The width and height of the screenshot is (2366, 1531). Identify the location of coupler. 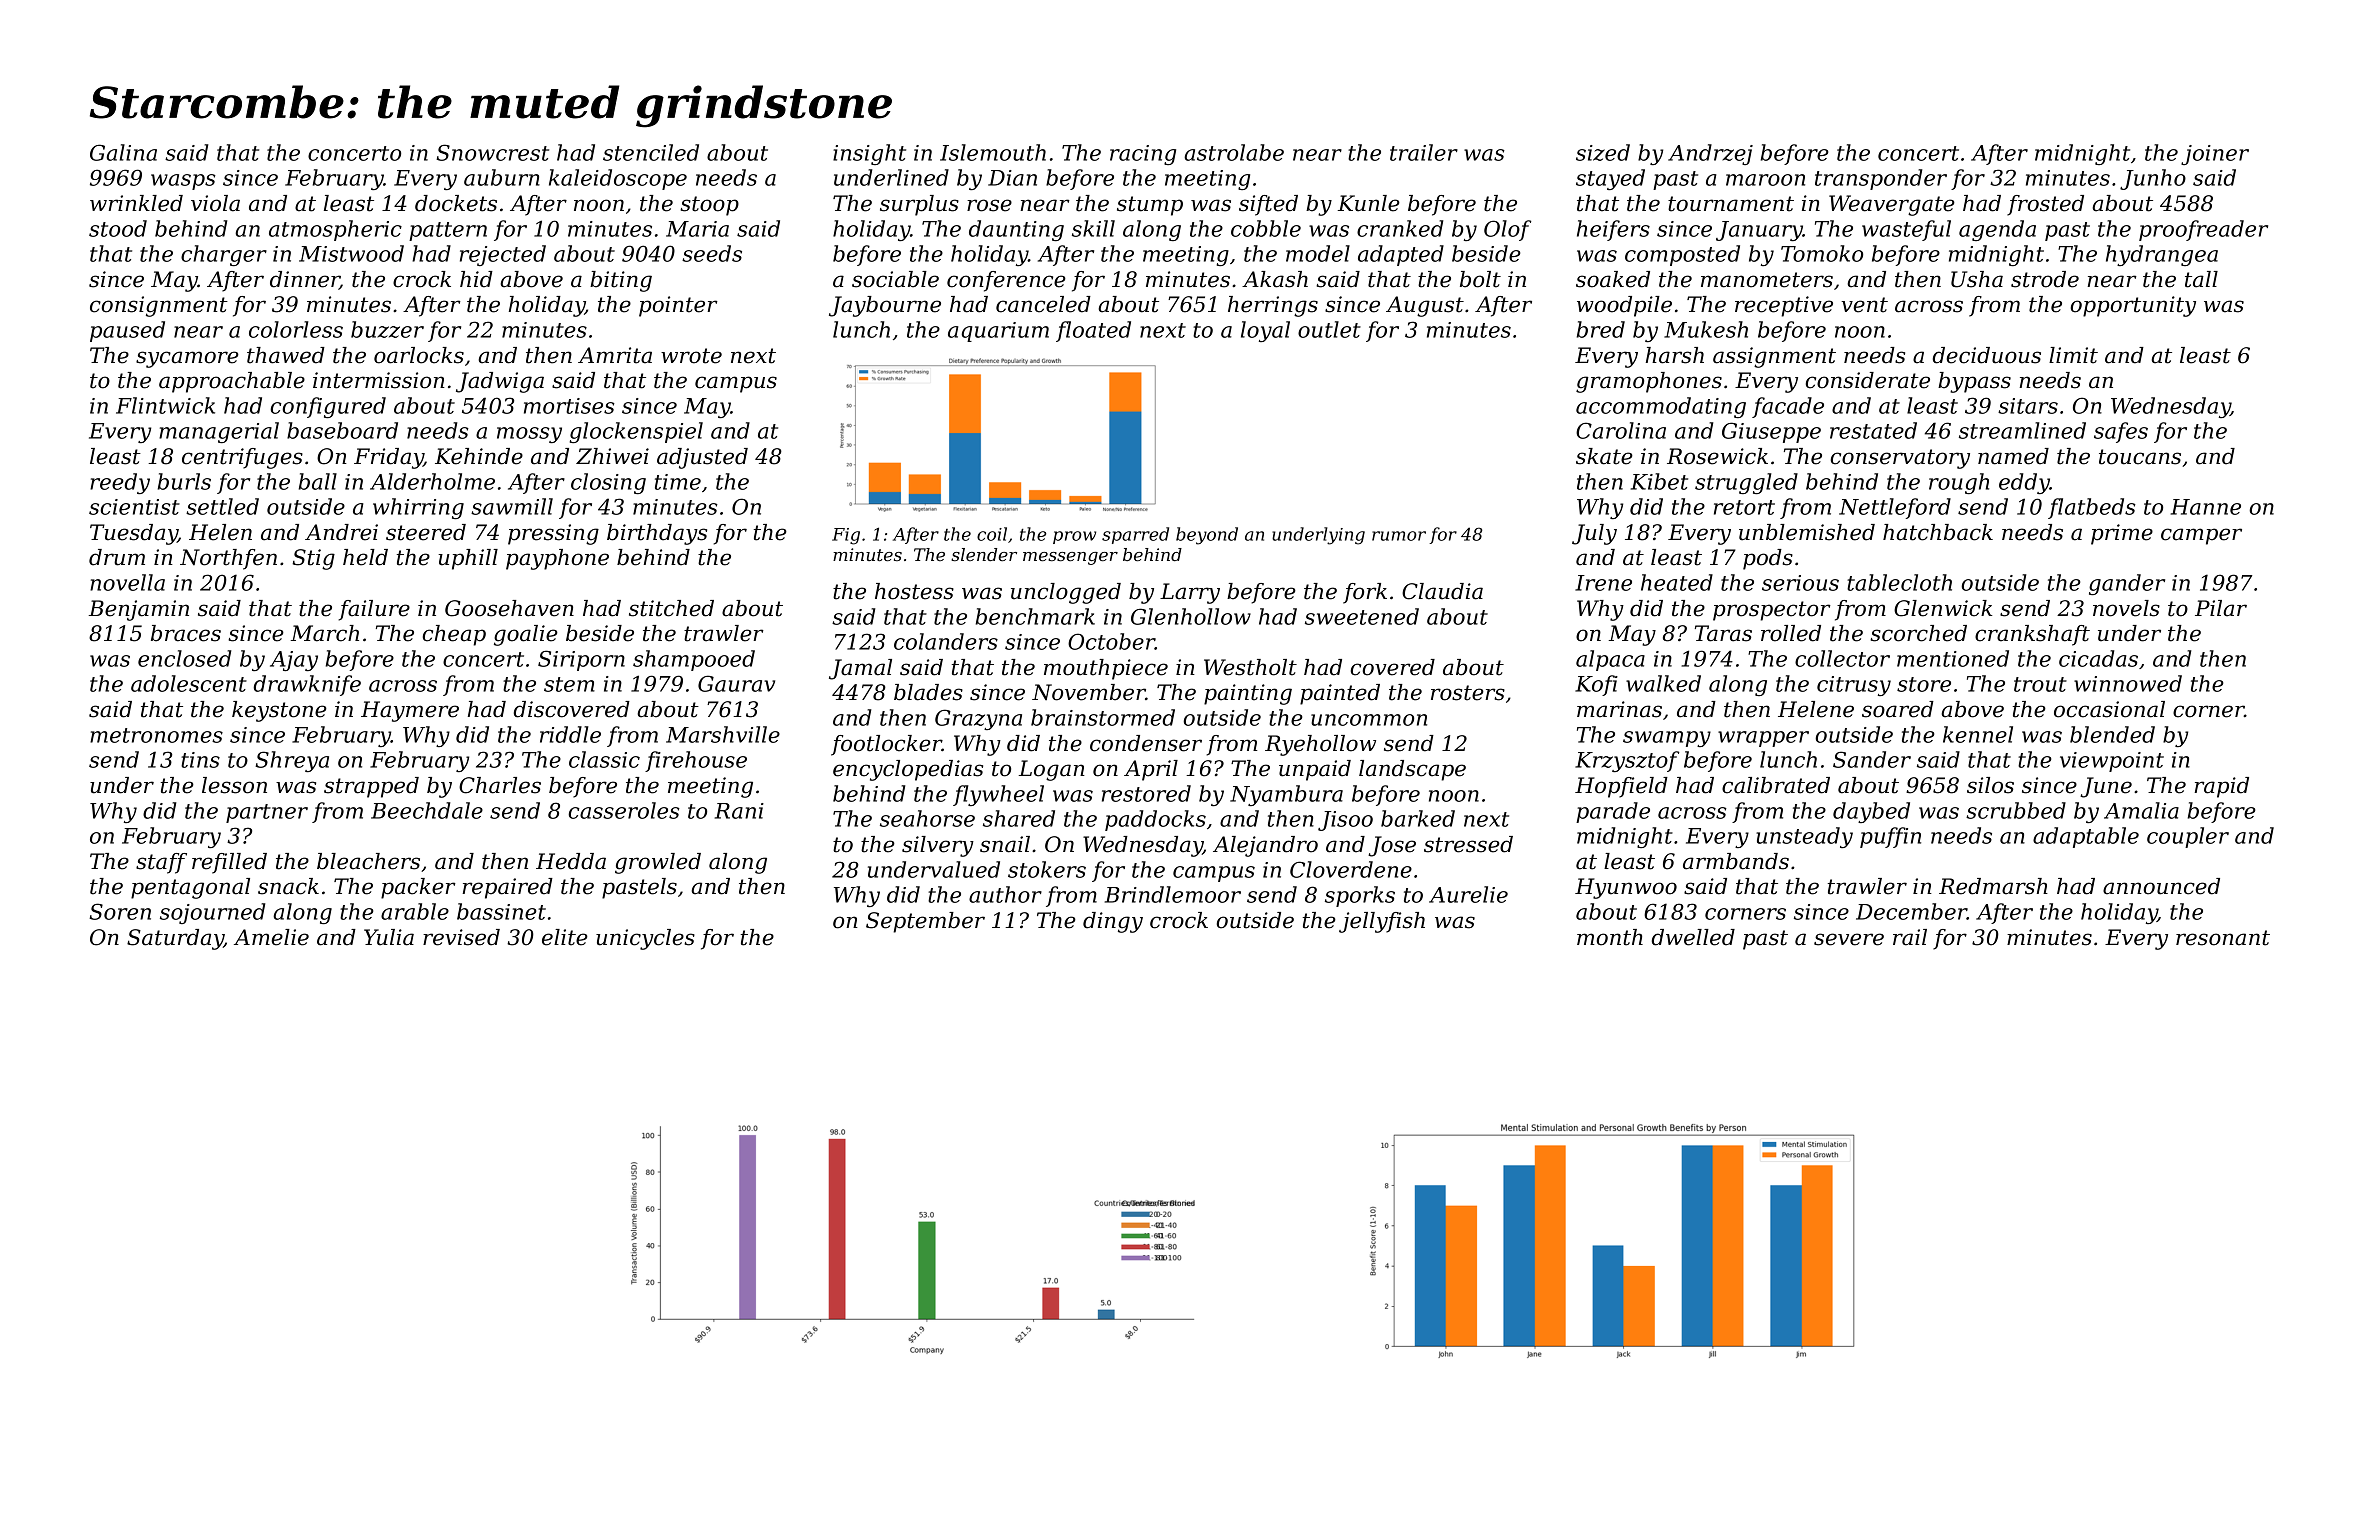
(2188, 837).
